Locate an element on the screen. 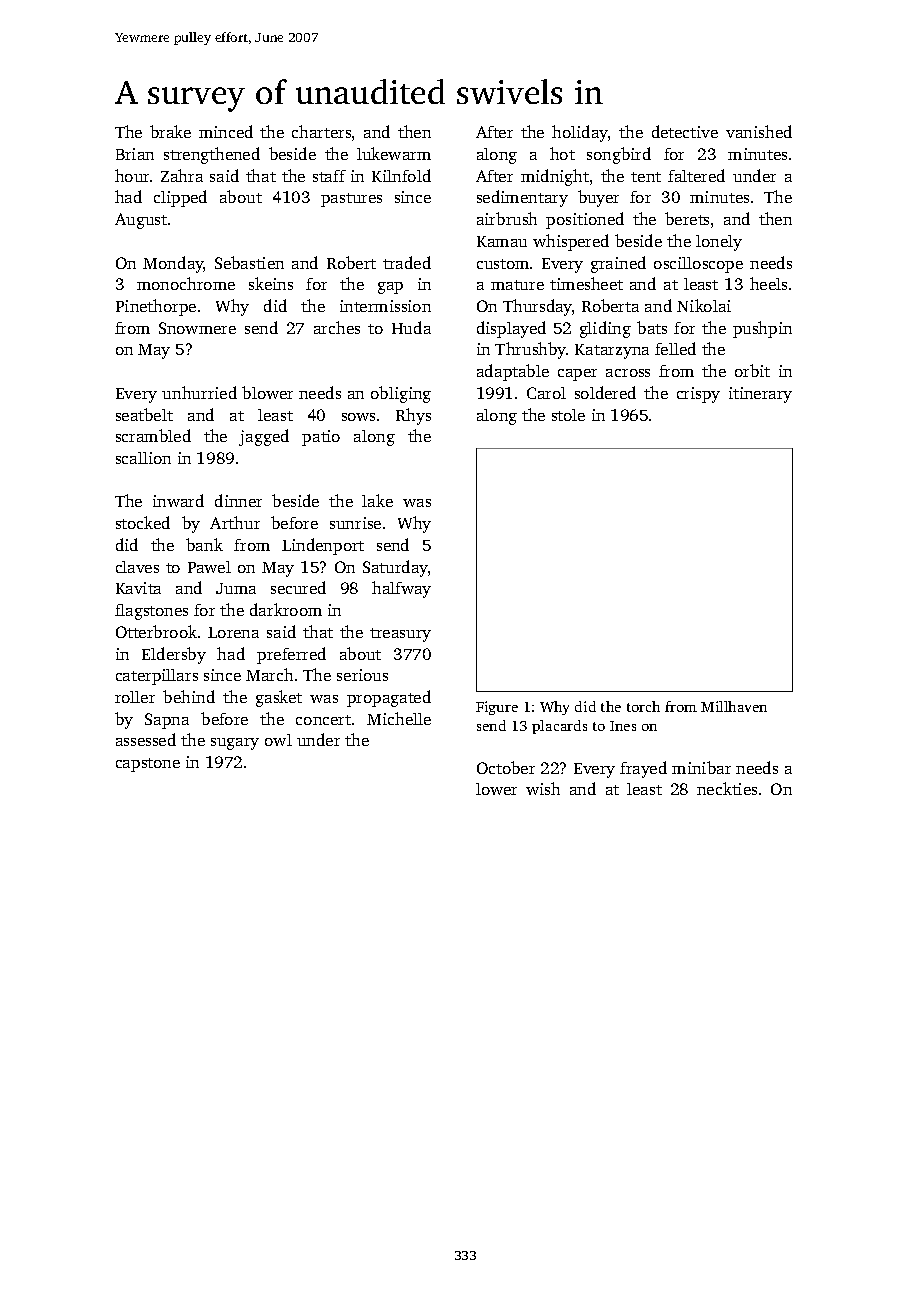 The width and height of the screenshot is (908, 1316). Lorena is located at coordinates (233, 632).
